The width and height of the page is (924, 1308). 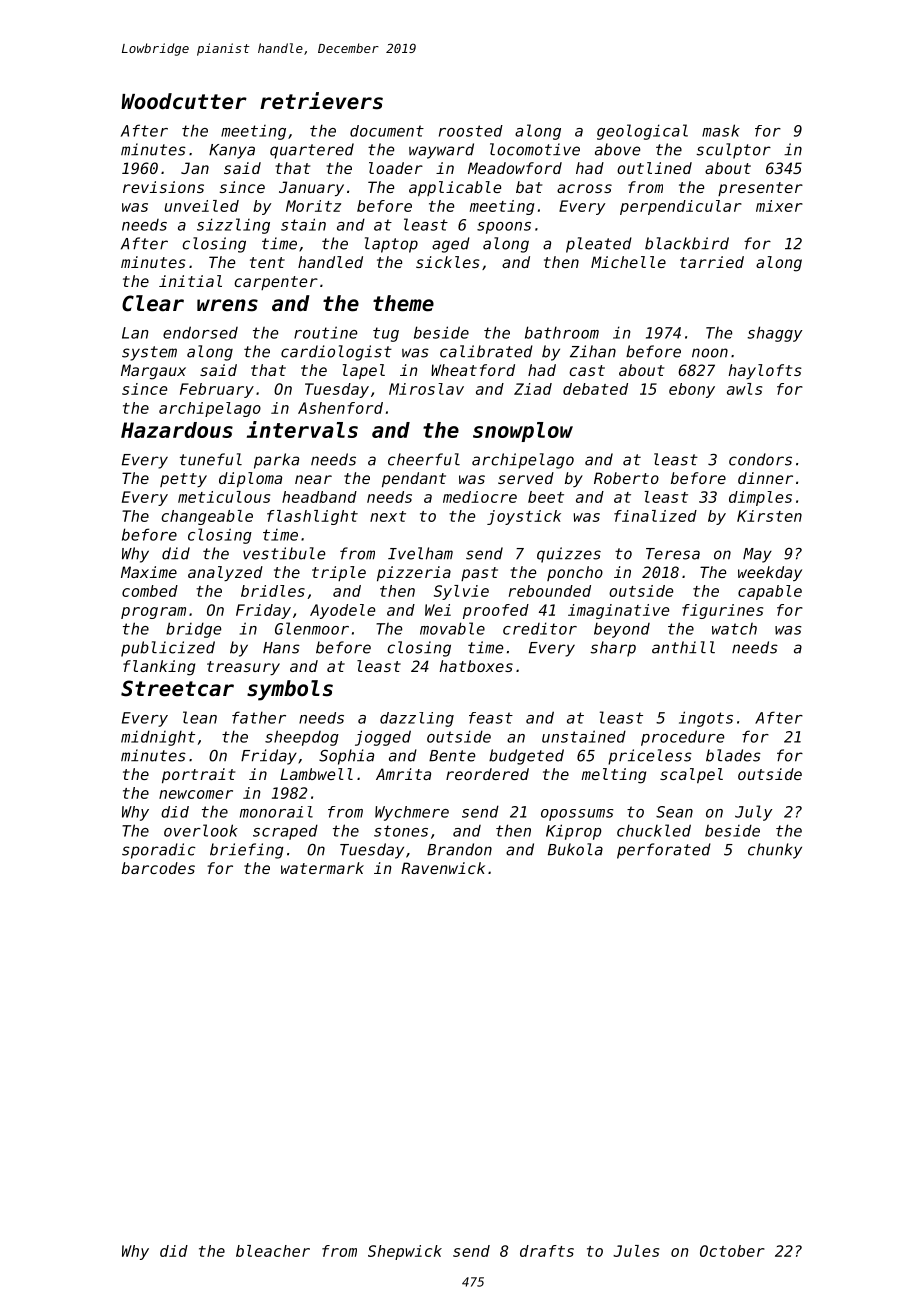 What do you see at coordinates (636, 1251) in the page?
I see `Jules` at bounding box center [636, 1251].
